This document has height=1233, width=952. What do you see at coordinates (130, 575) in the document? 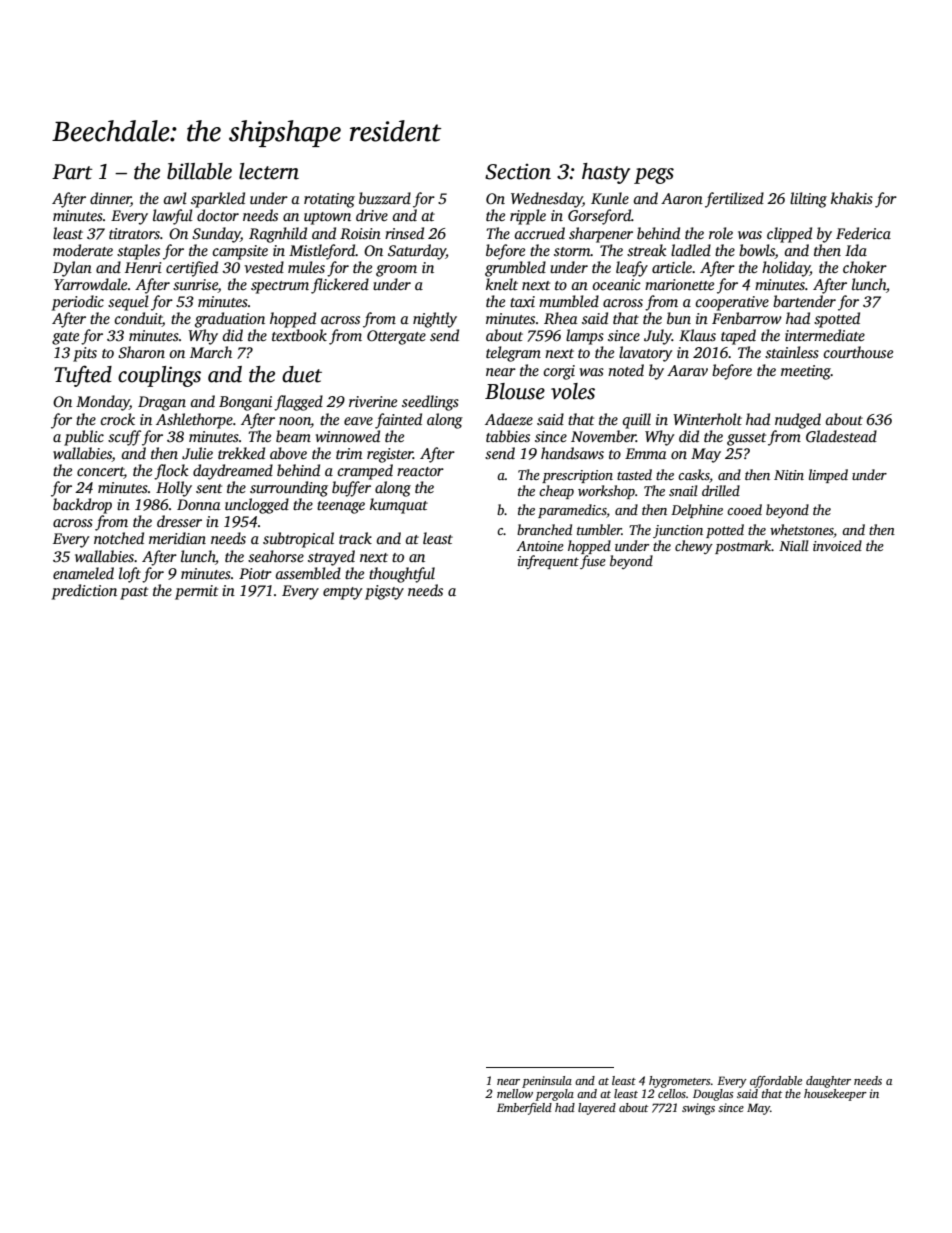
I see `loft` at bounding box center [130, 575].
